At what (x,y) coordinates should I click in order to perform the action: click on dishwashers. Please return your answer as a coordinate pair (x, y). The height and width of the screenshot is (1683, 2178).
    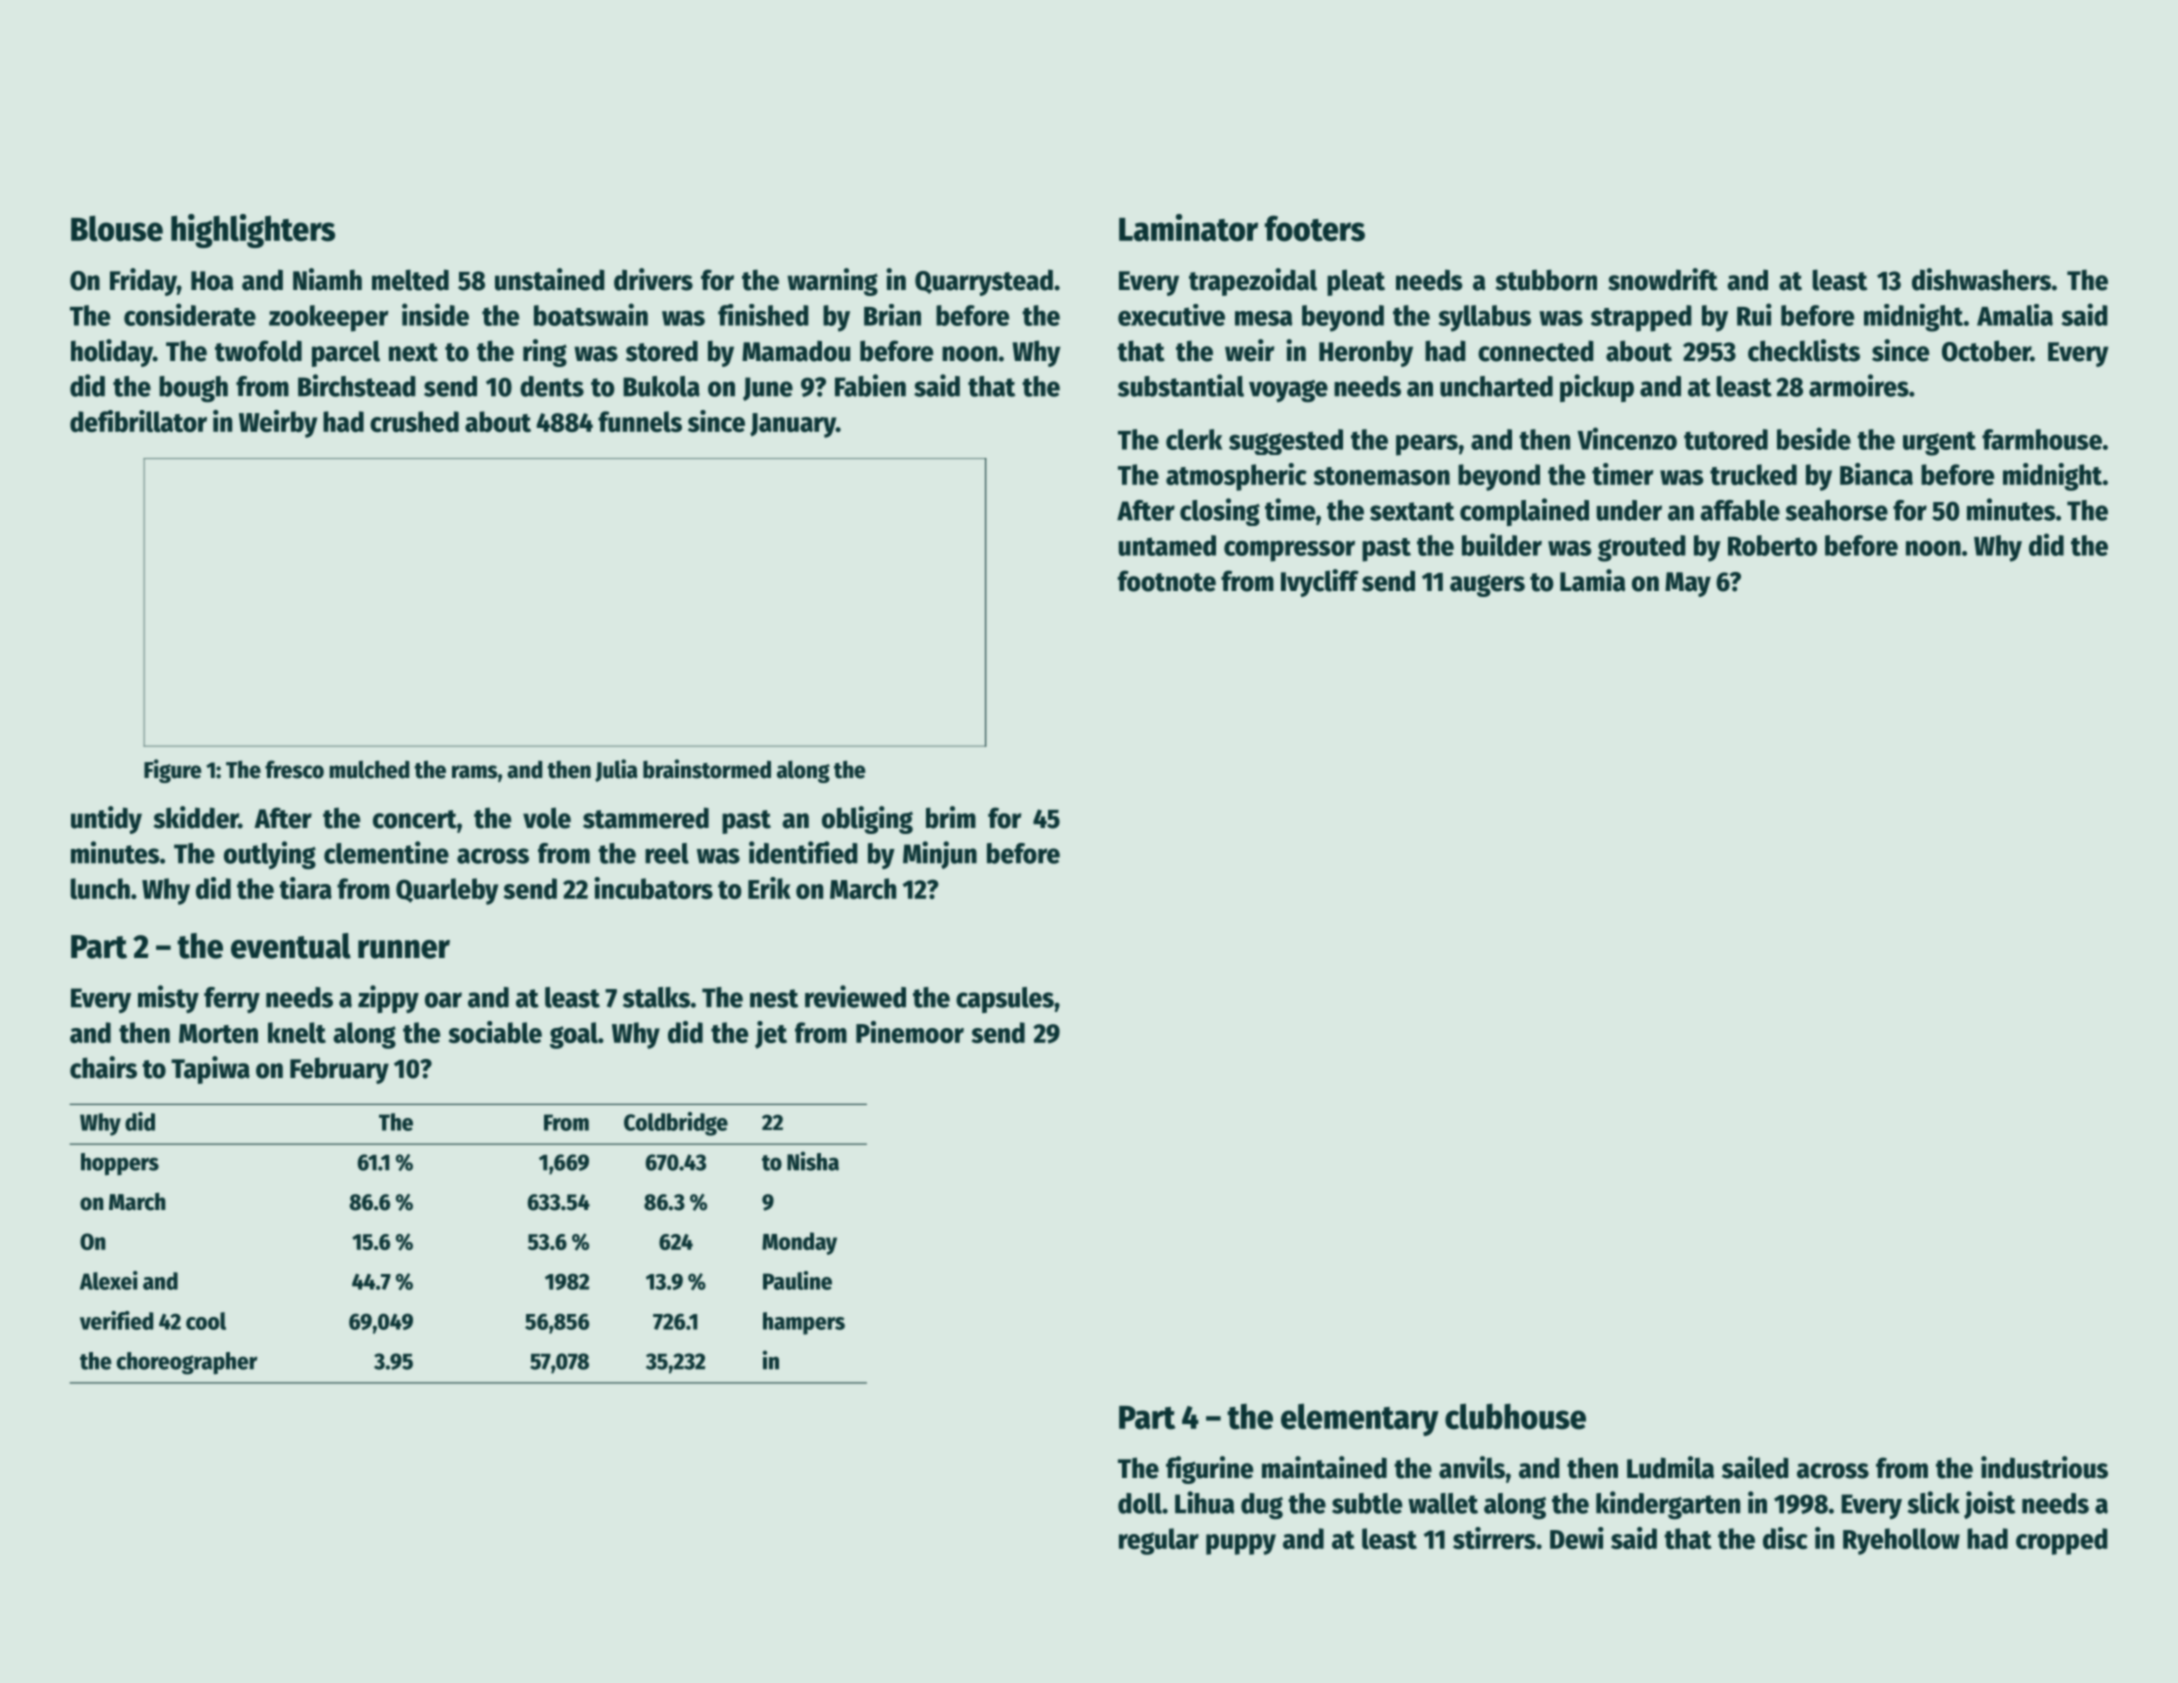
    Looking at the image, I should click on (1981, 279).
